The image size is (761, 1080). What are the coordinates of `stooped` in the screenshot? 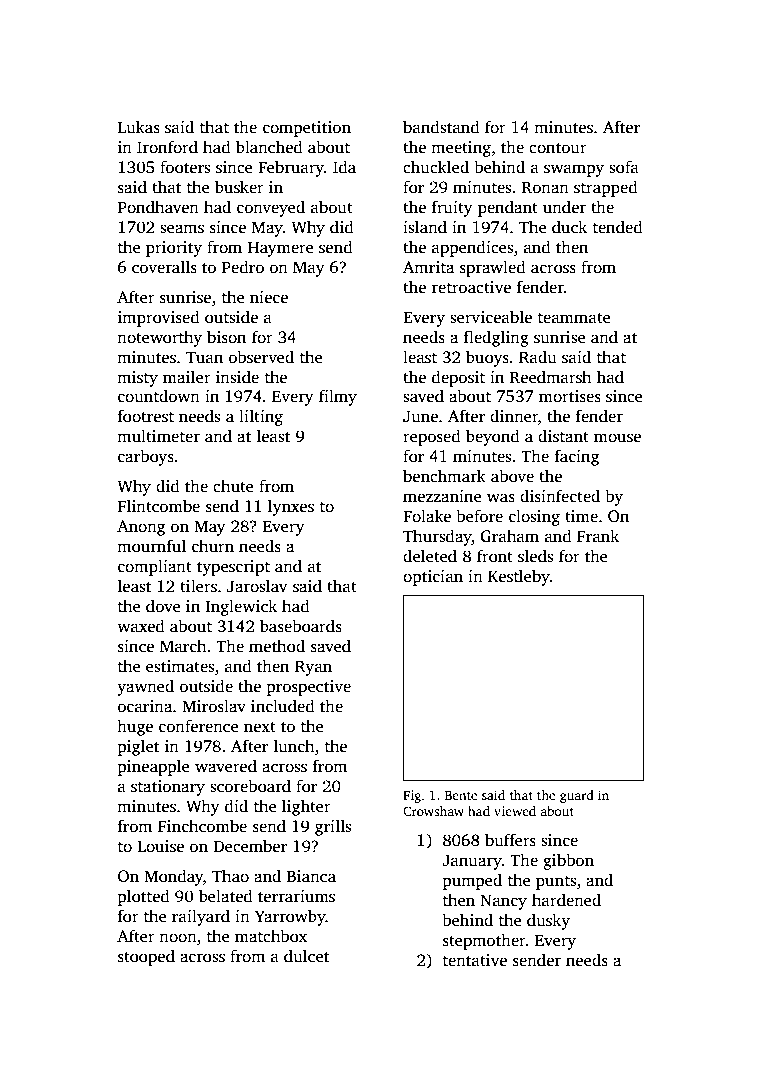 It's located at (146, 957).
